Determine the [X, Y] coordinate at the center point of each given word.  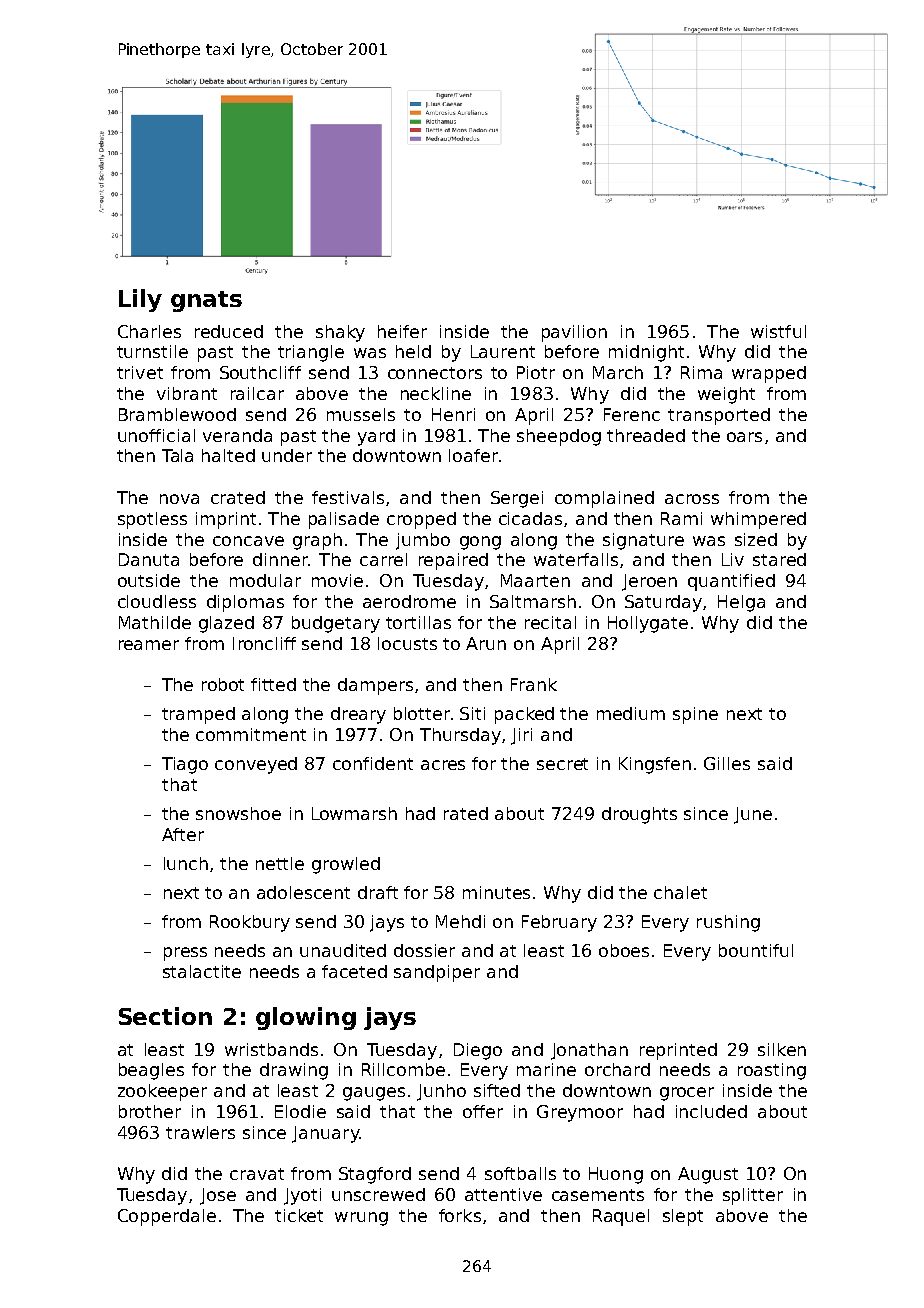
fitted [273, 684]
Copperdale [167, 1217]
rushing [728, 923]
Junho [441, 1092]
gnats [206, 301]
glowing [306, 1018]
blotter [422, 713]
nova [179, 499]
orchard [617, 1069]
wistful [778, 331]
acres [443, 765]
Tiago [185, 765]
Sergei [517, 499]
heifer [402, 331]
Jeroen [649, 582]
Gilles [727, 763]
